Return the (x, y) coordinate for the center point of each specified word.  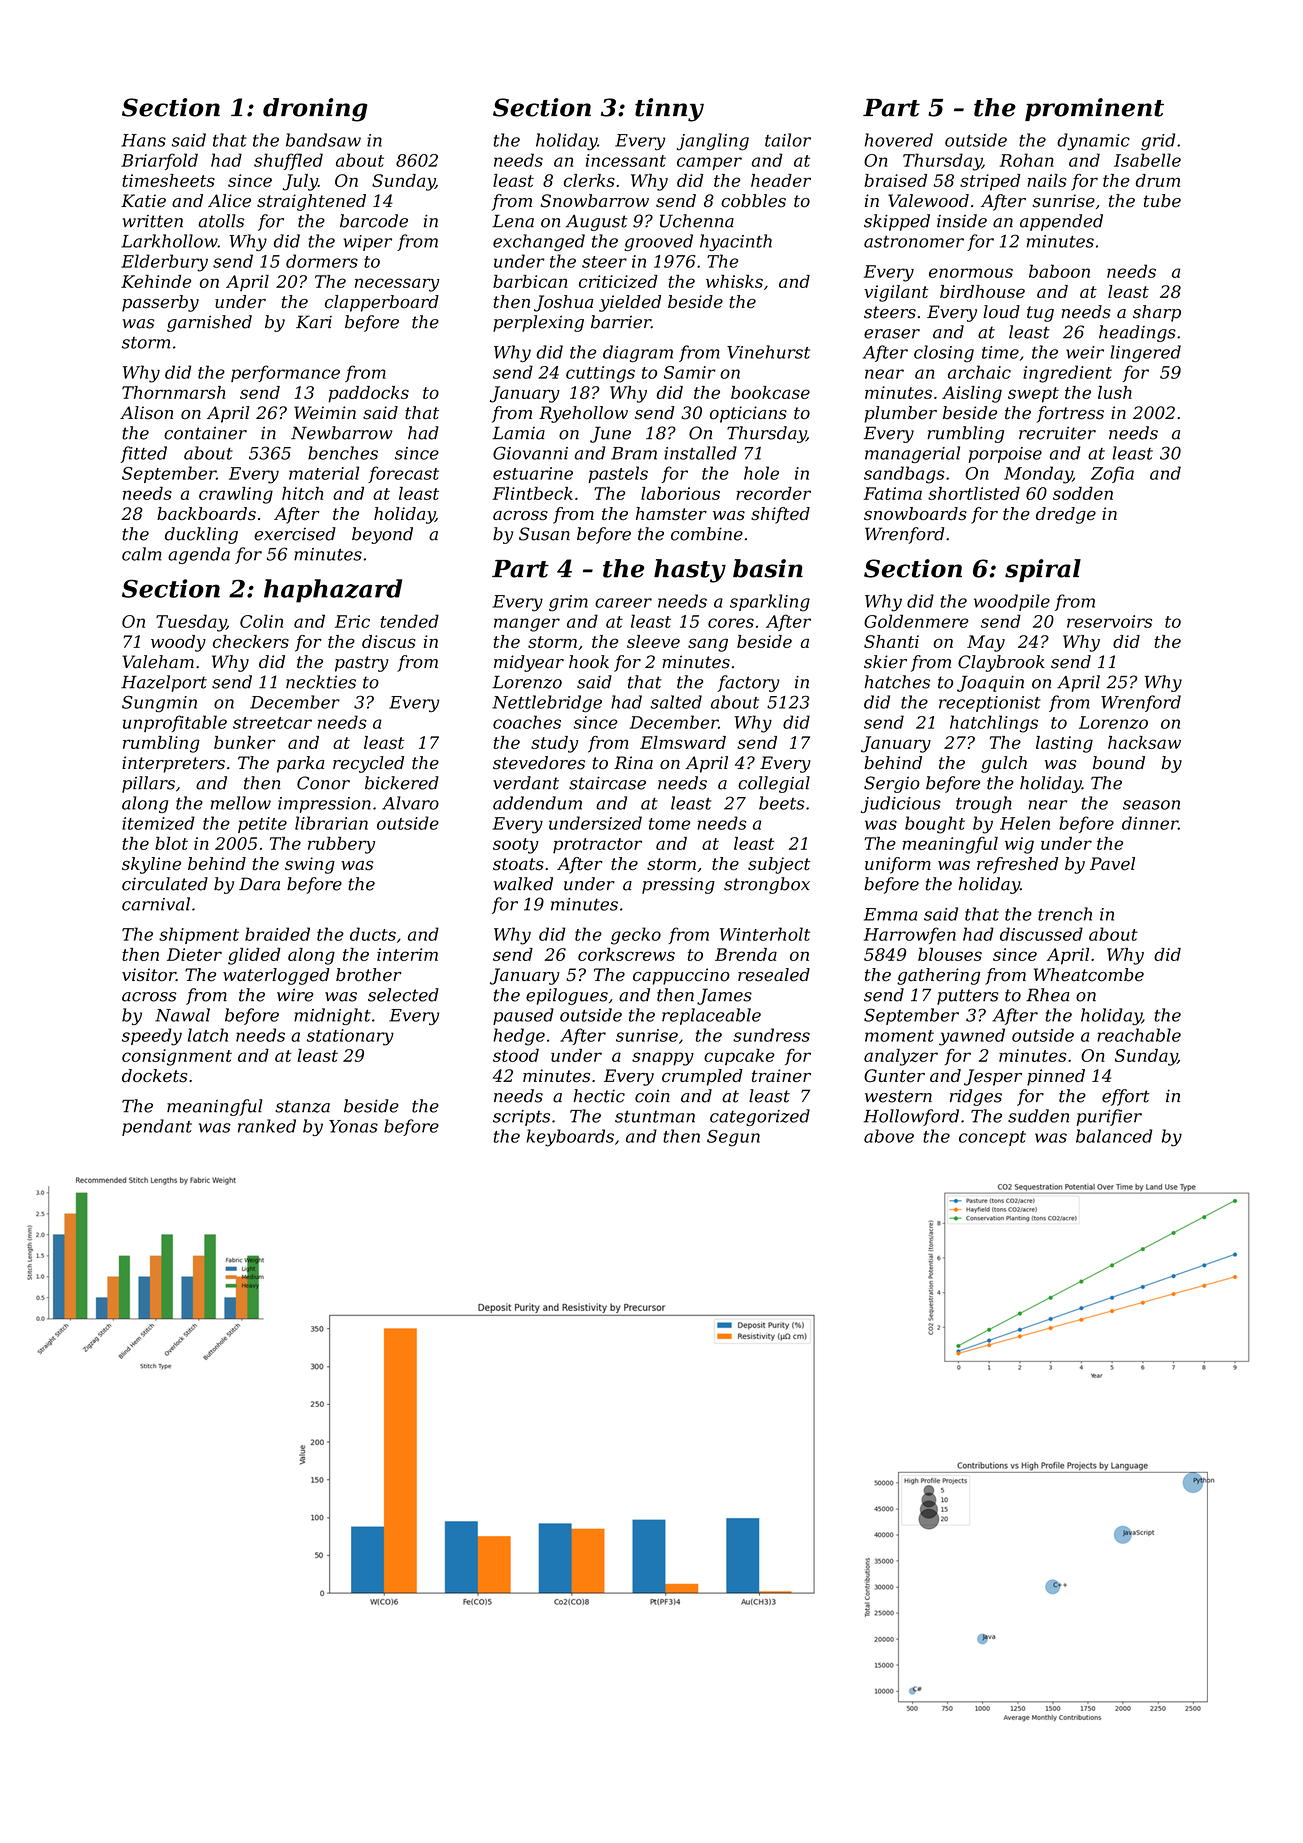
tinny (669, 110)
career (623, 603)
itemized (158, 823)
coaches (527, 722)
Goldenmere (916, 621)
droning (315, 110)
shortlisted (974, 493)
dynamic (1093, 142)
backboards (206, 513)
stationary (350, 1037)
